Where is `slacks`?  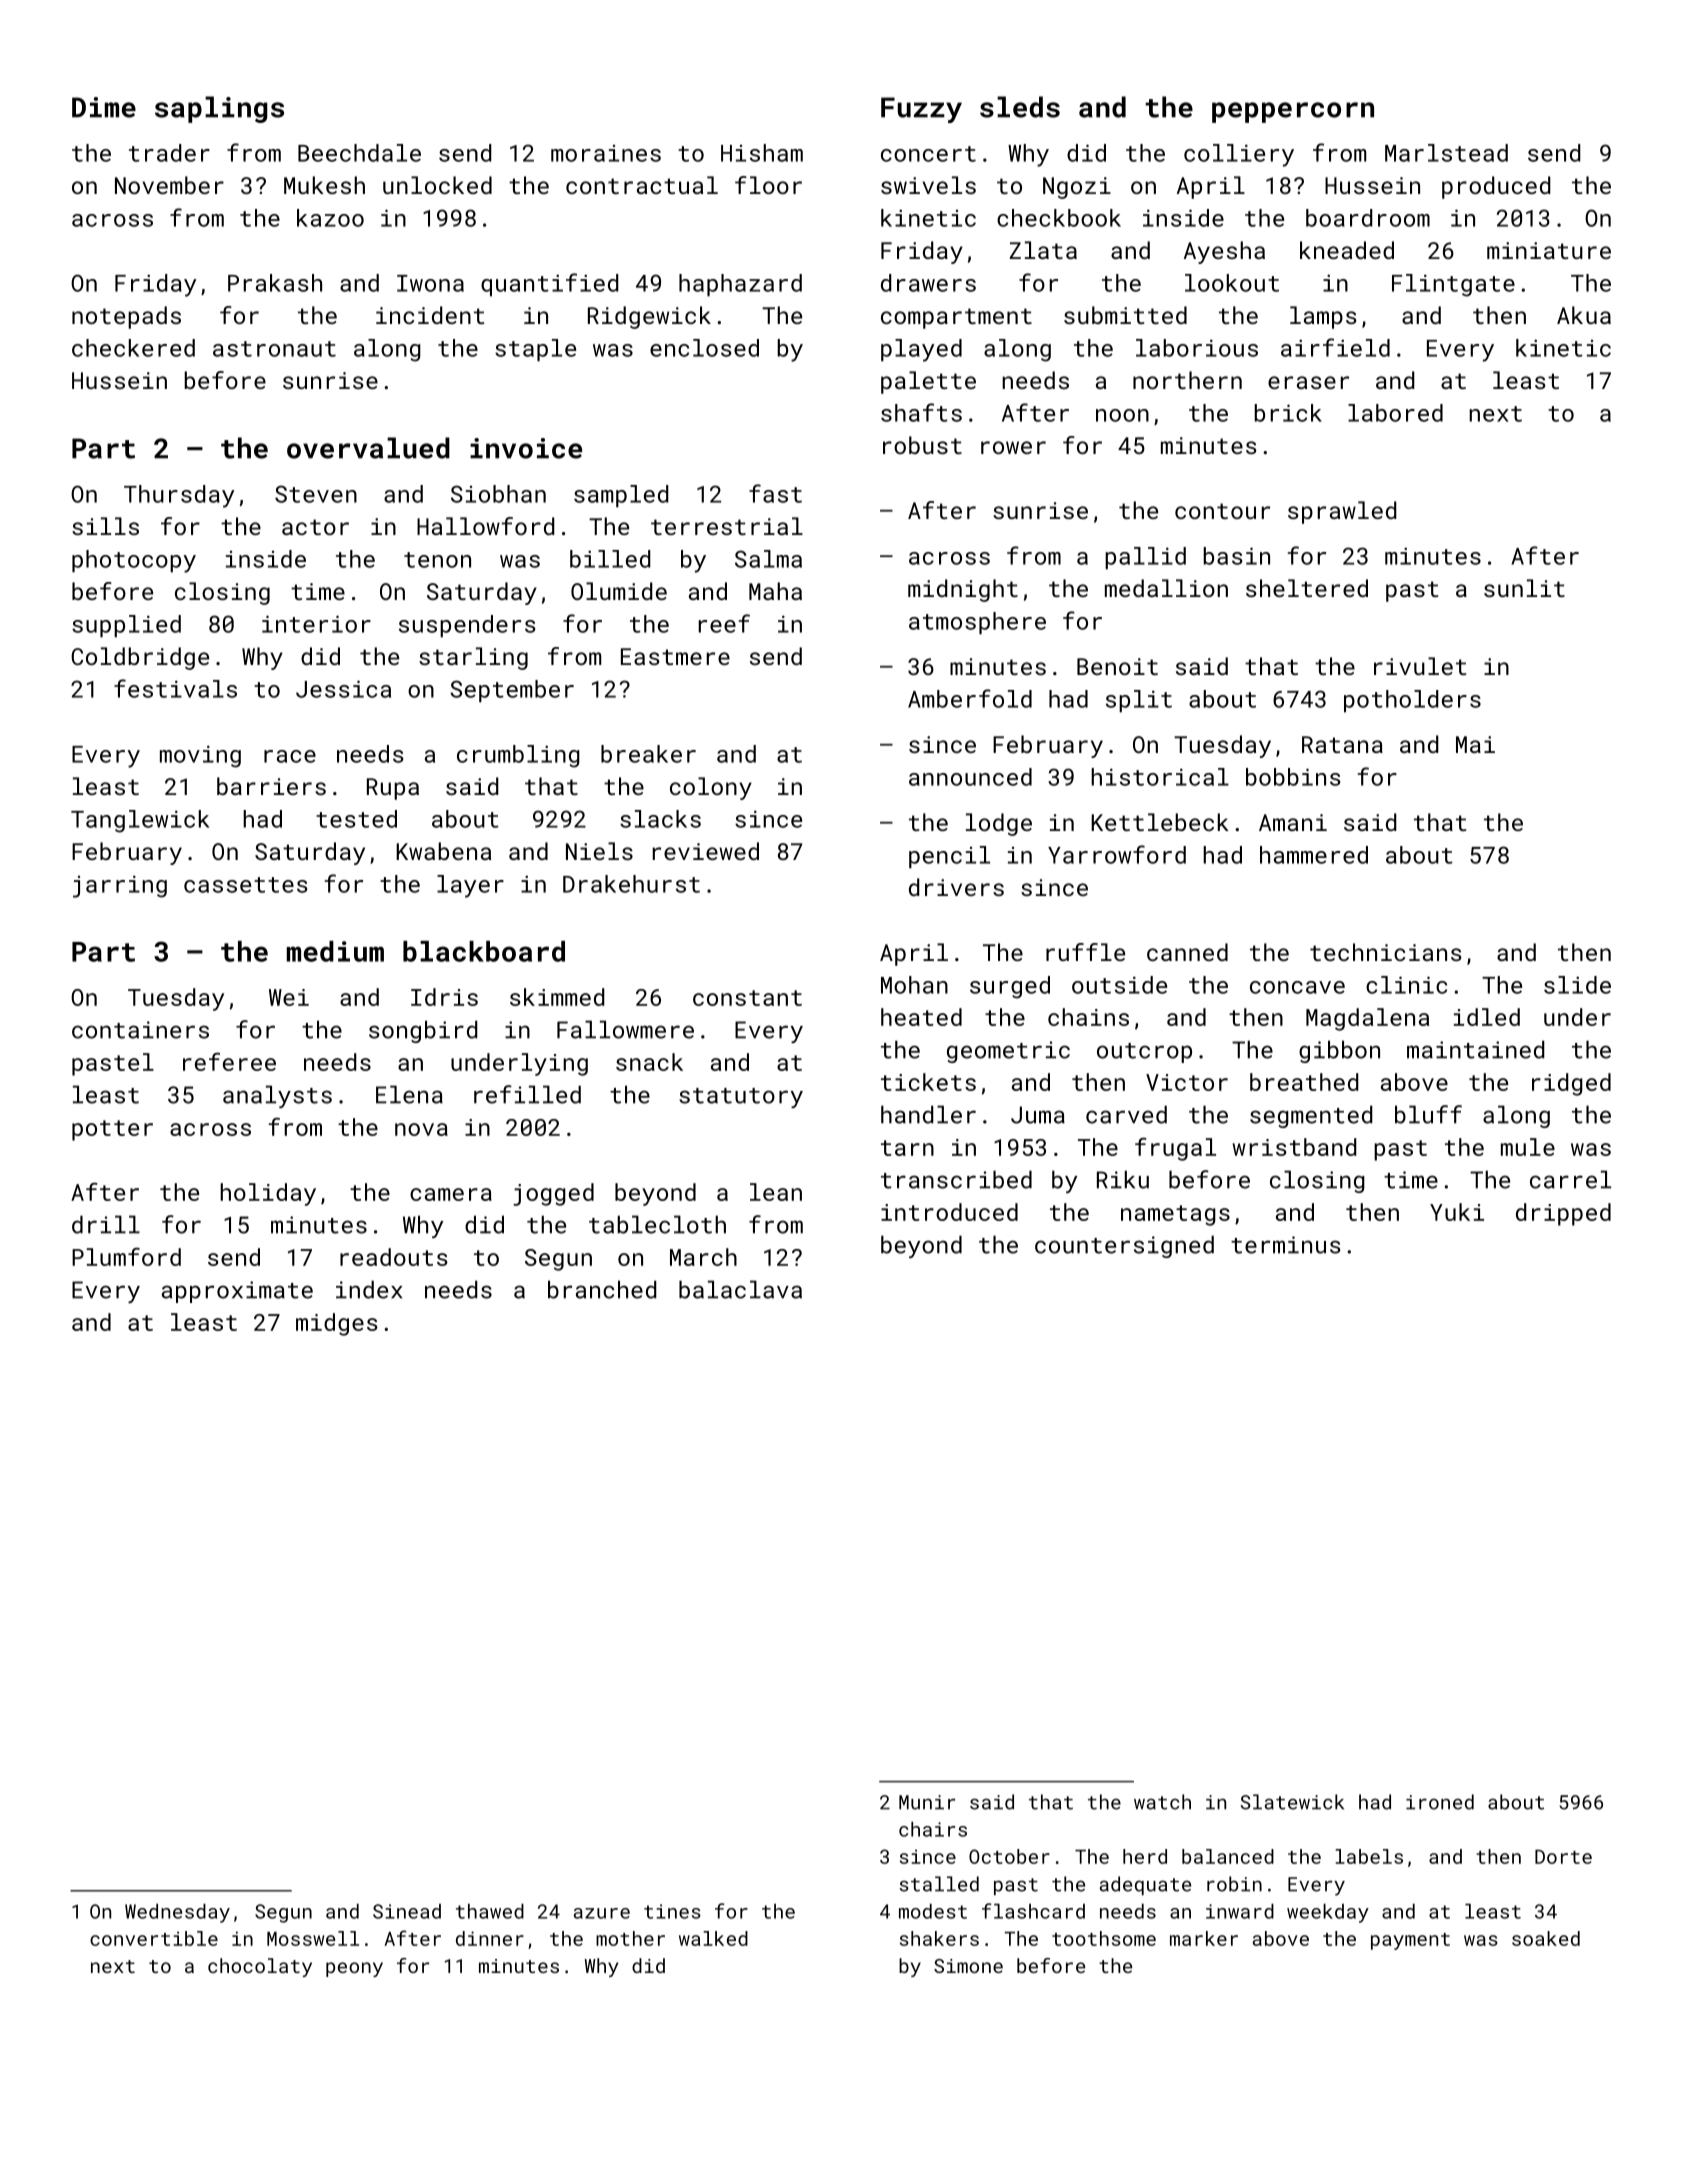 slacks is located at coordinates (660, 819).
